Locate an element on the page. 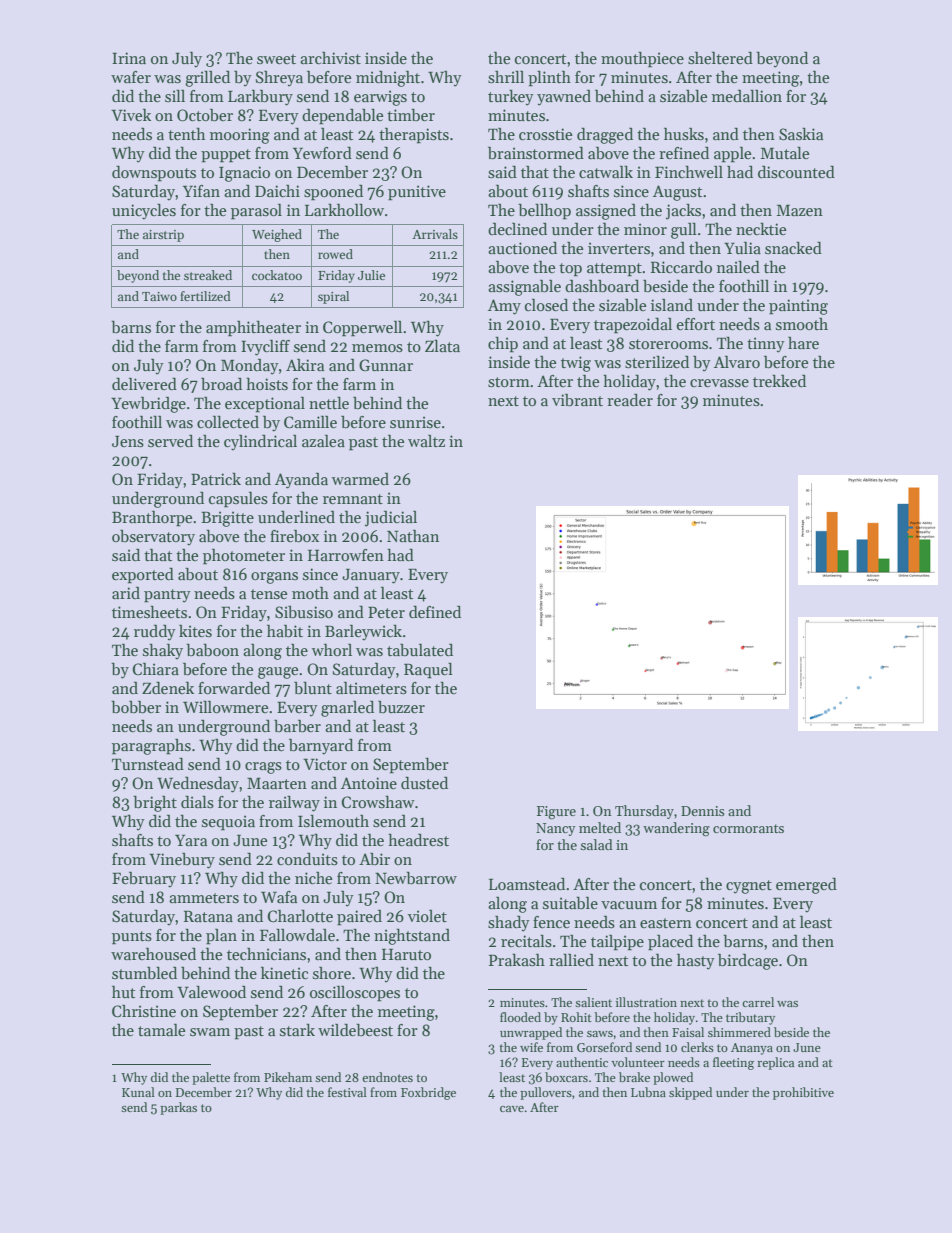 Image resolution: width=952 pixels, height=1233 pixels. catwalk is located at coordinates (606, 172).
